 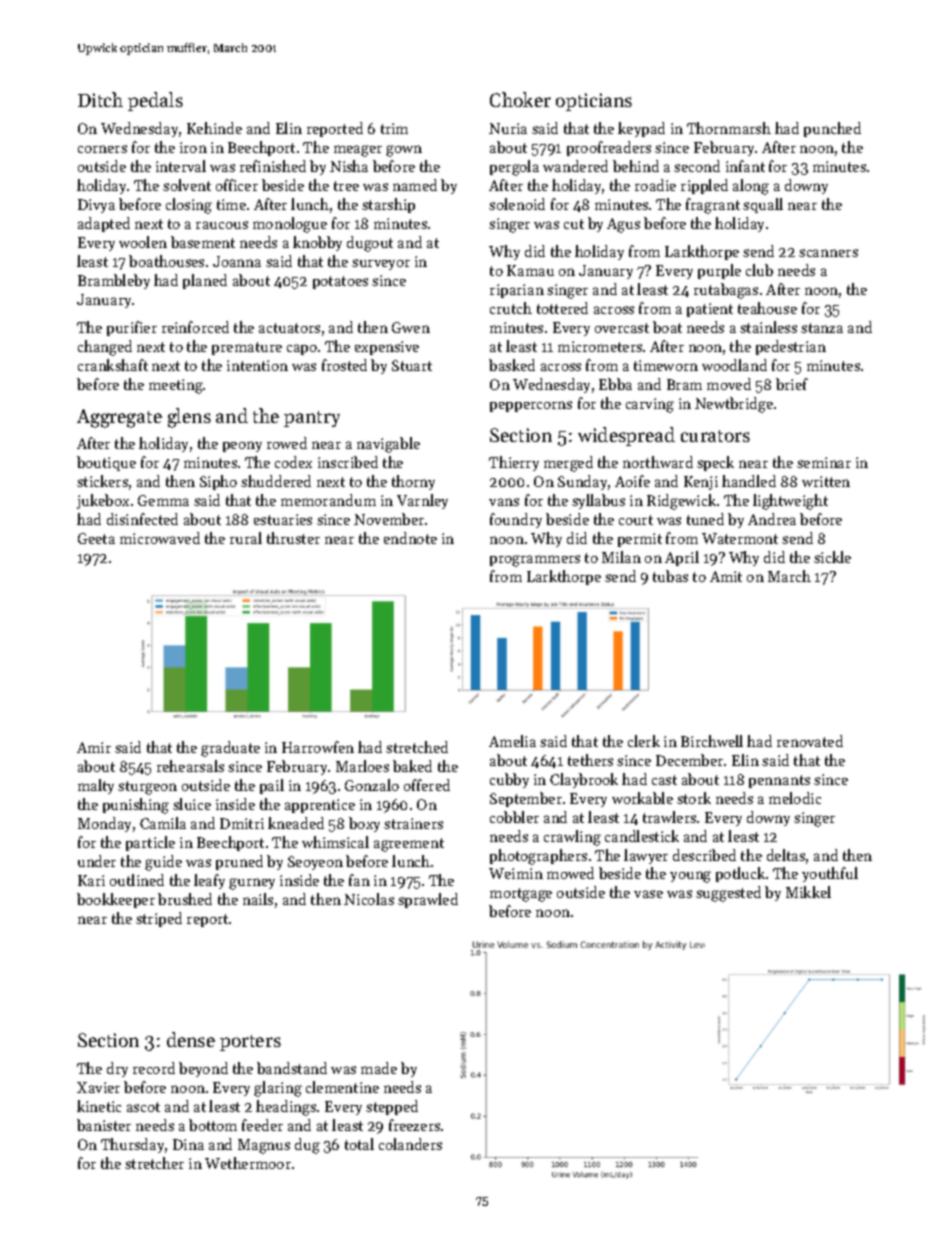 I want to click on deltas, so click(x=786, y=855).
